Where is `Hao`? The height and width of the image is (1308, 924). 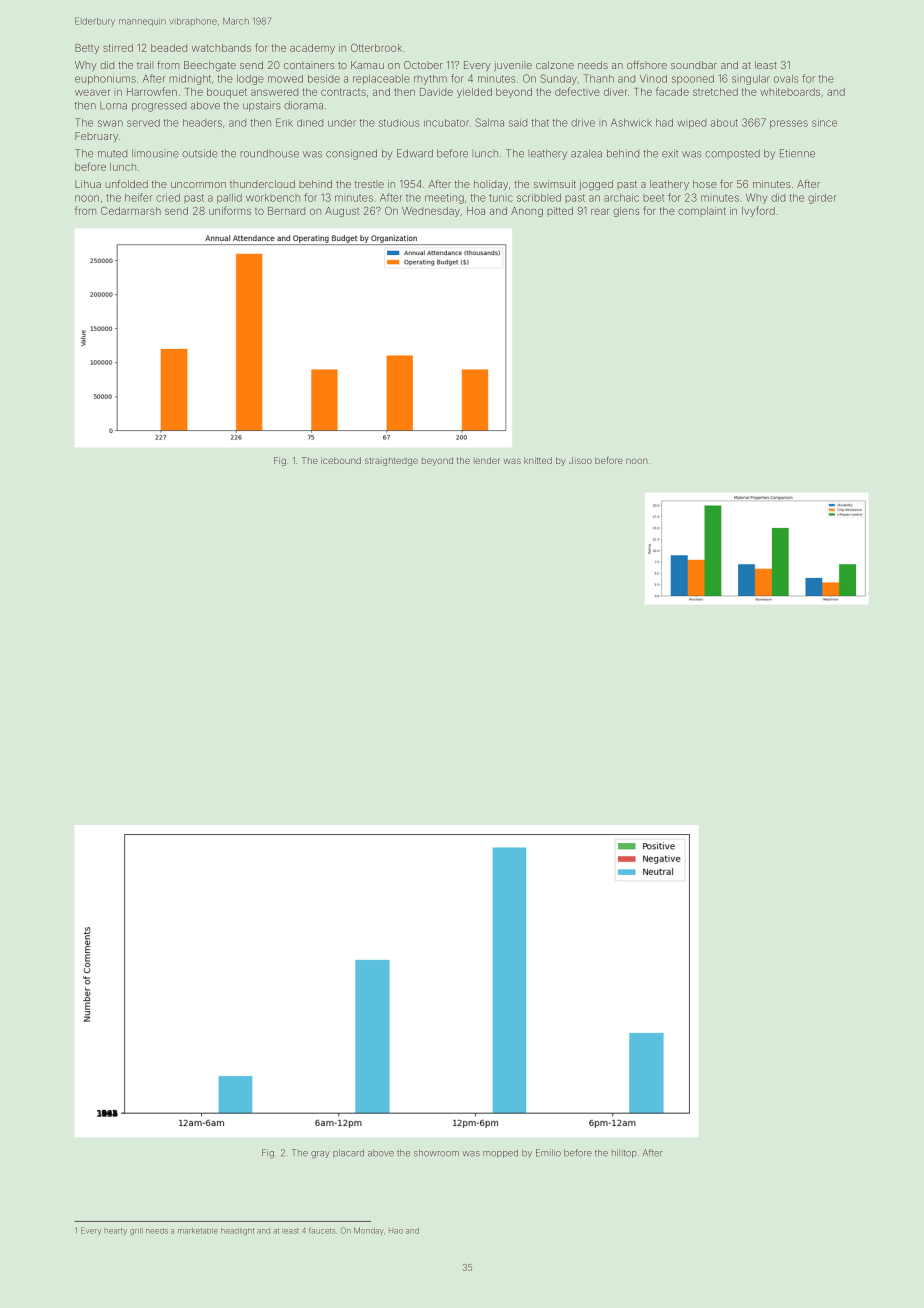 Hao is located at coordinates (396, 1231).
